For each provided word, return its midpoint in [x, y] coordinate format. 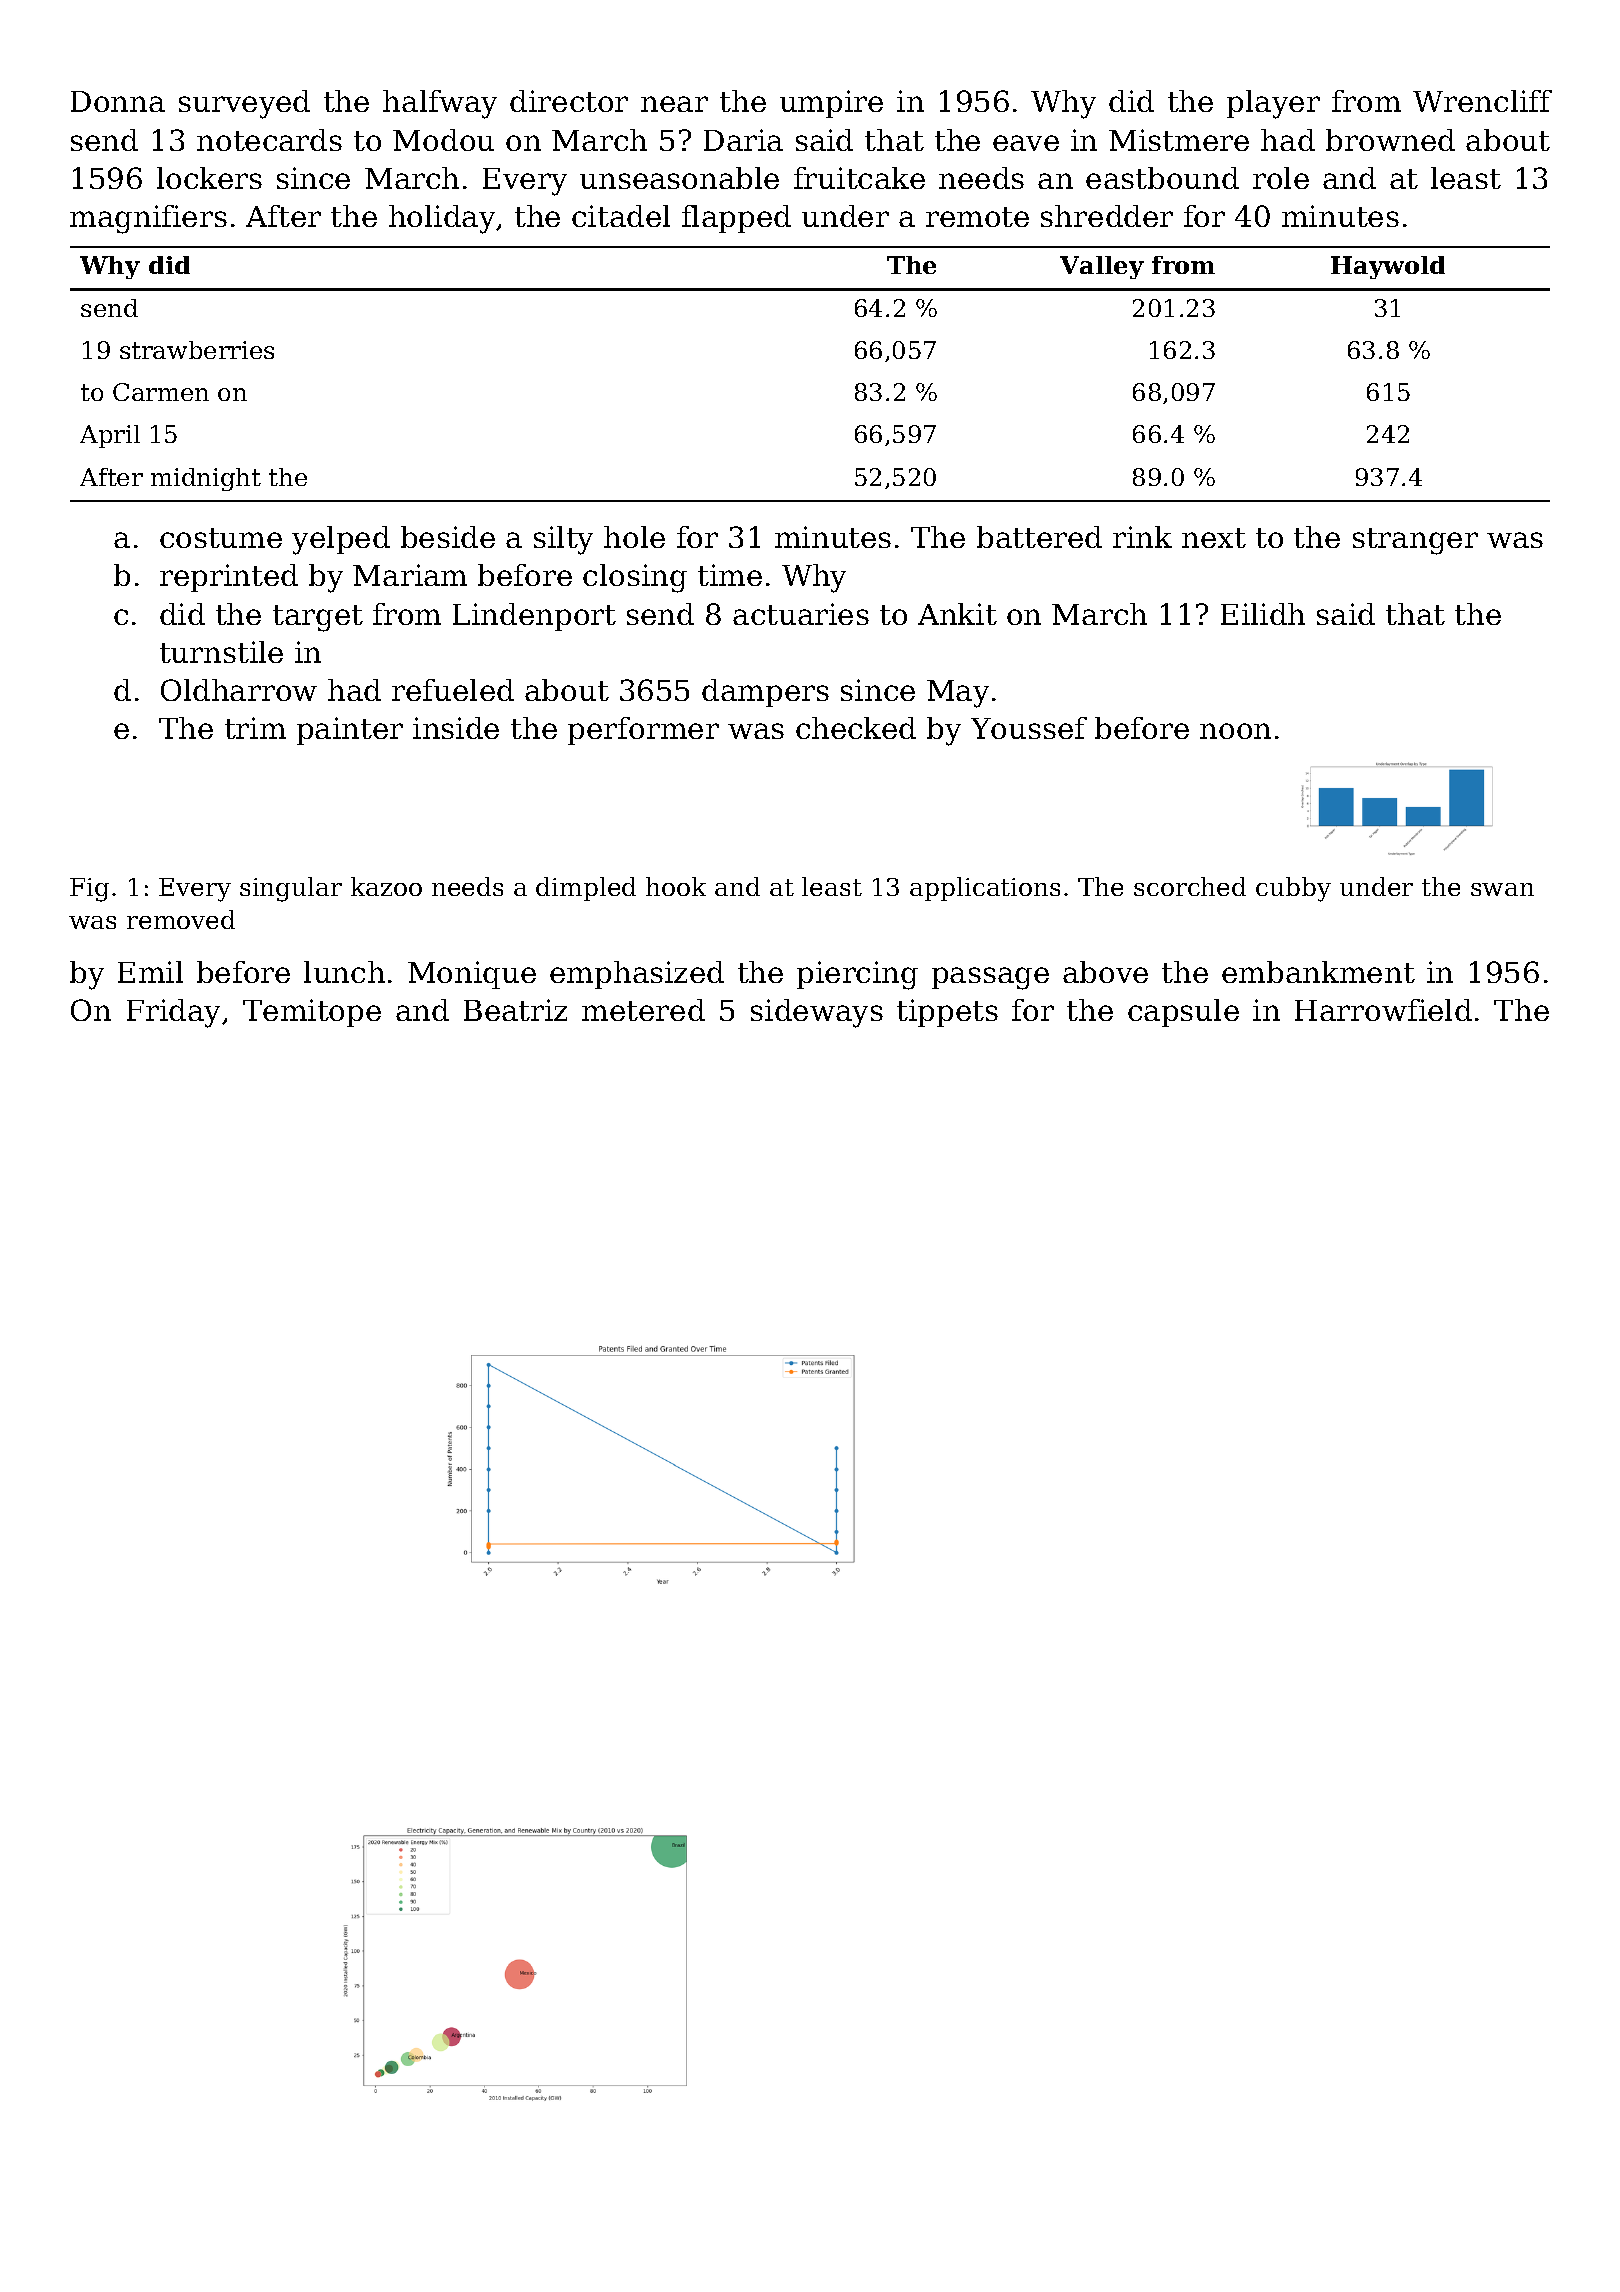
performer [643, 731]
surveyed [244, 104]
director [569, 101]
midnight [206, 479]
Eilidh [1263, 614]
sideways [817, 1013]
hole [634, 537]
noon [1235, 731]
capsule [1183, 1013]
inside [456, 728]
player [1273, 104]
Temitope [312, 1013]
